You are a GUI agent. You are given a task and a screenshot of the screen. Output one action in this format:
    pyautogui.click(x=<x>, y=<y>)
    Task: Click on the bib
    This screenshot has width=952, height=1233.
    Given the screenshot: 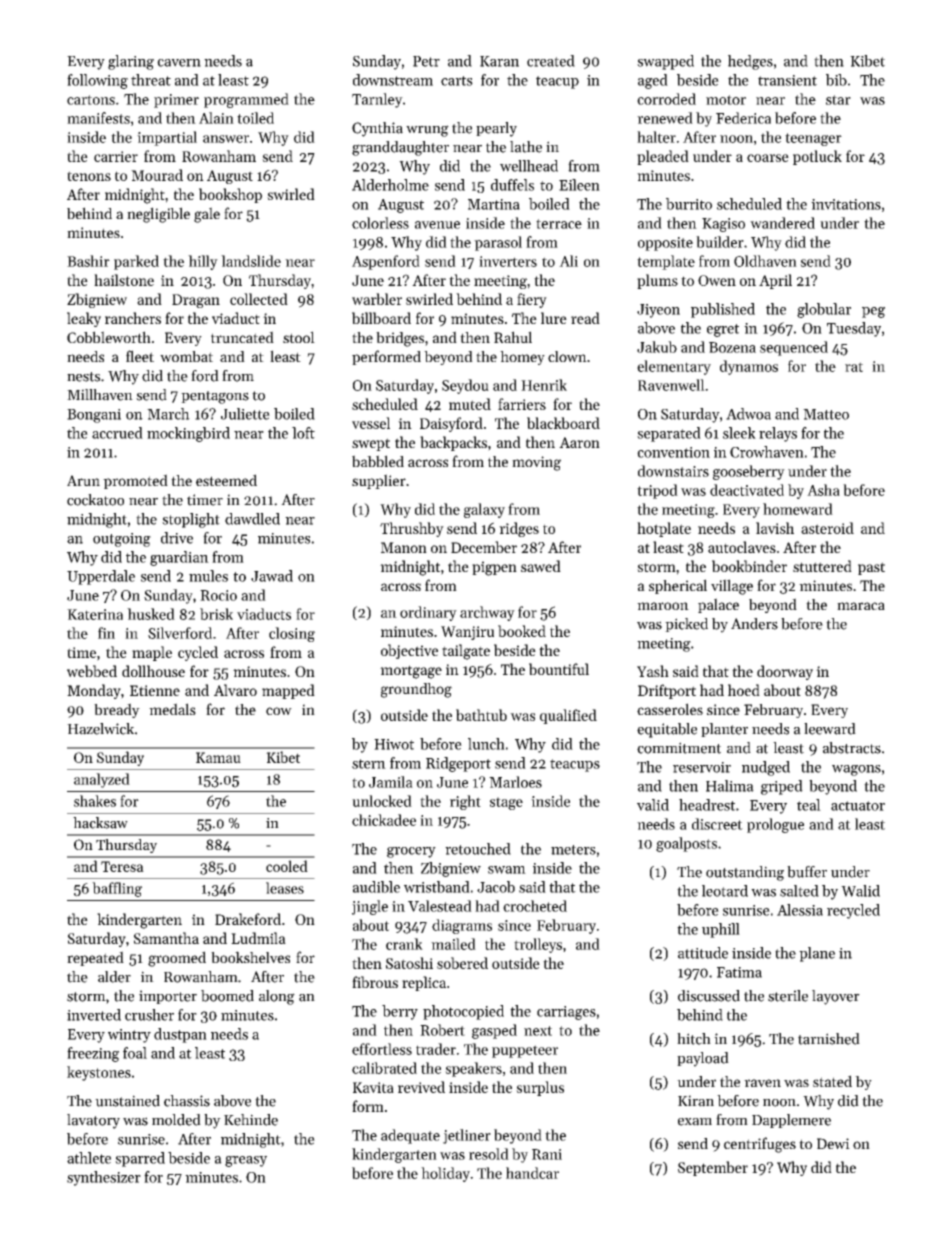 What is the action you would take?
    pyautogui.click(x=836, y=80)
